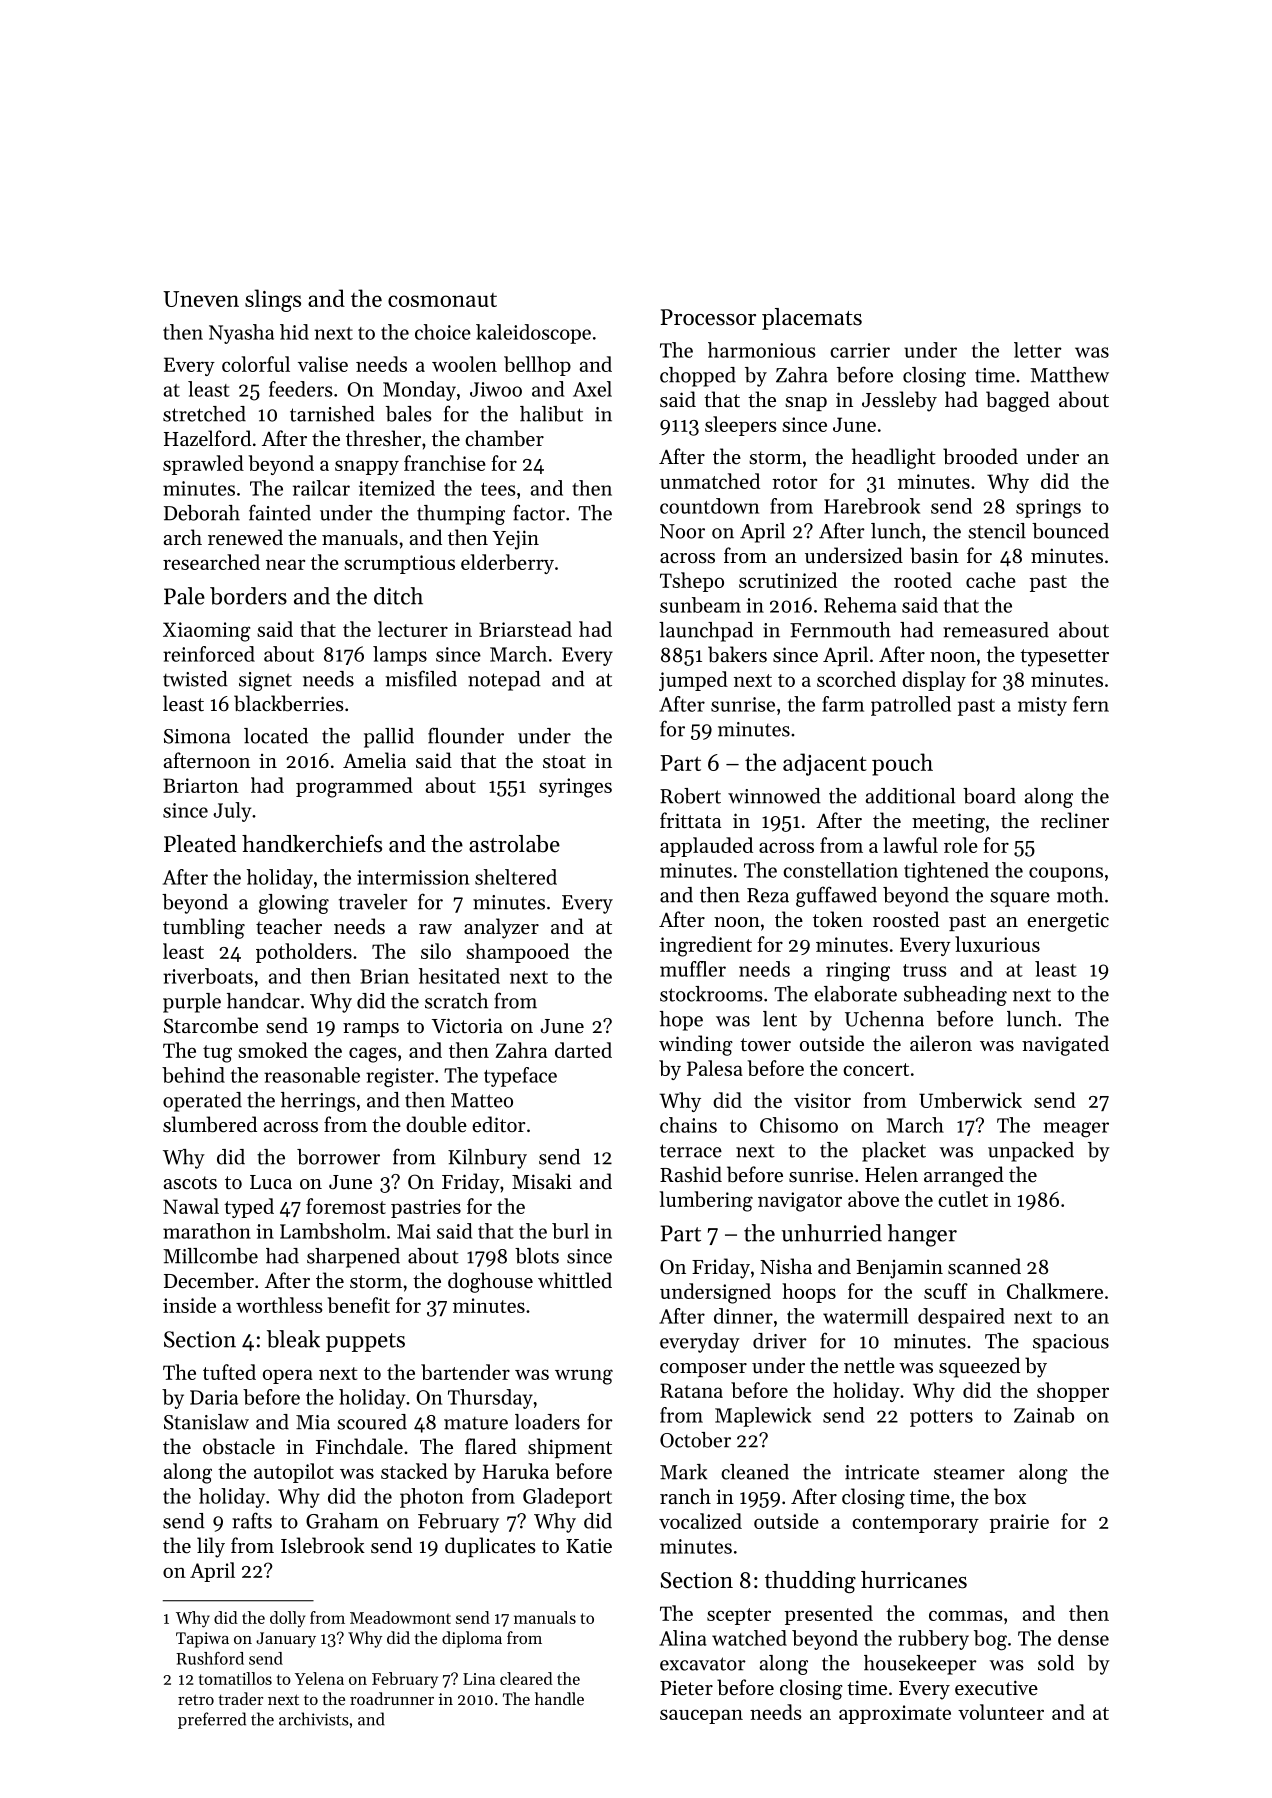 Image resolution: width=1272 pixels, height=1798 pixels. Describe the element at coordinates (708, 317) in the screenshot. I see `Processor` at that location.
